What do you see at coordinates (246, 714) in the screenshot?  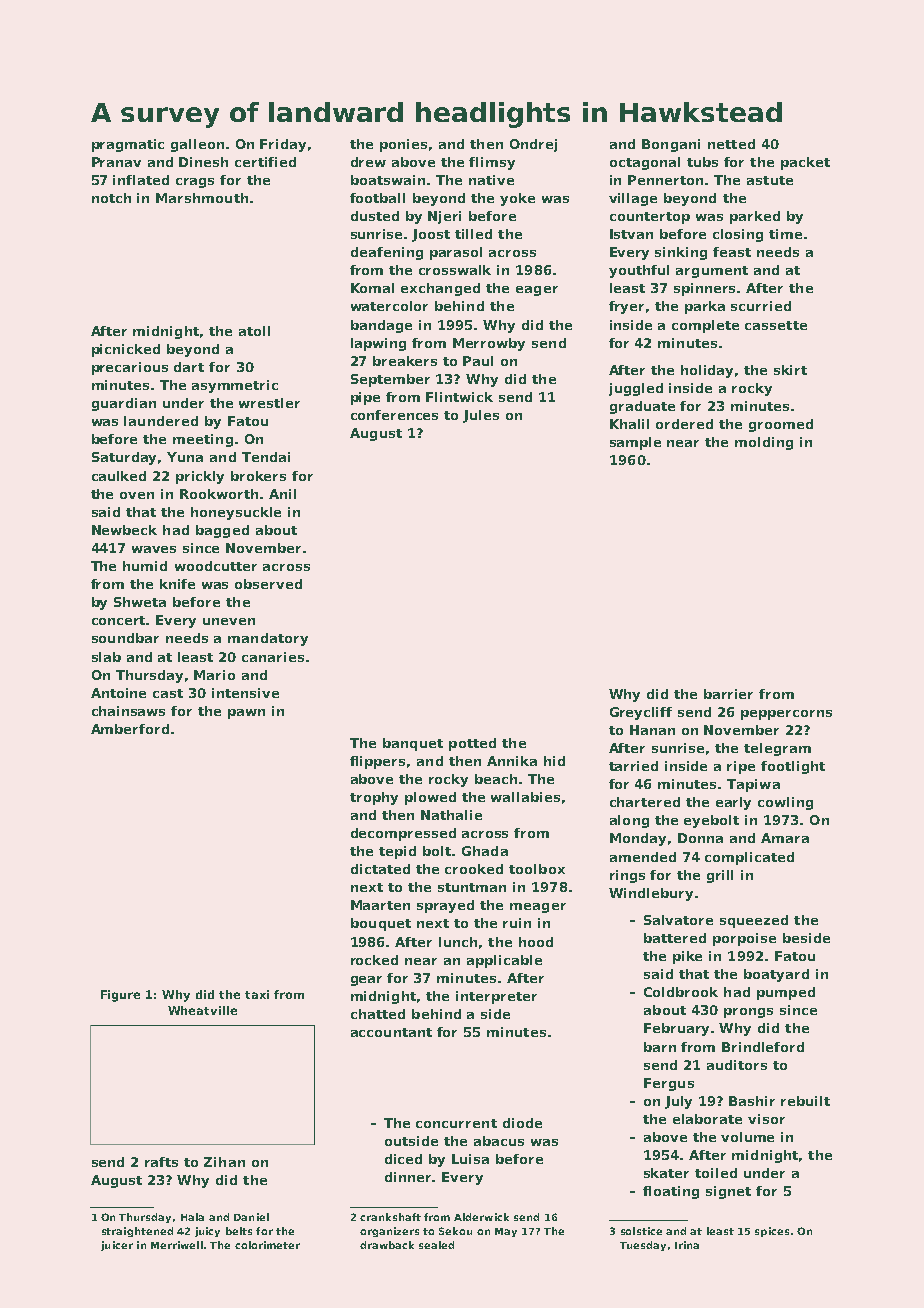 I see `pawn` at bounding box center [246, 714].
